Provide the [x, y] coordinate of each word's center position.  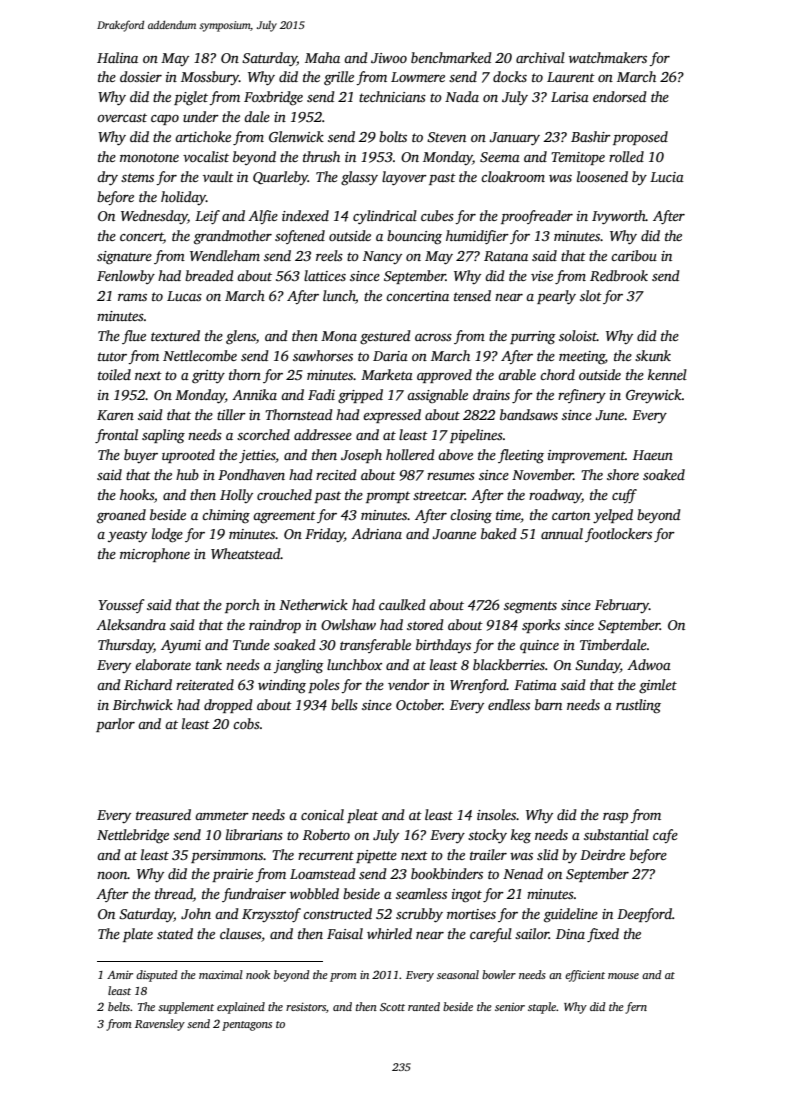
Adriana [376, 533]
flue [134, 337]
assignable [437, 396]
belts [119, 1006]
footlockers [618, 535]
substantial [616, 834]
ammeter [222, 815]
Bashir [591, 136]
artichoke [203, 136]
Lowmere [418, 77]
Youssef [121, 606]
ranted [424, 1006]
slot [591, 295]
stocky [487, 836]
